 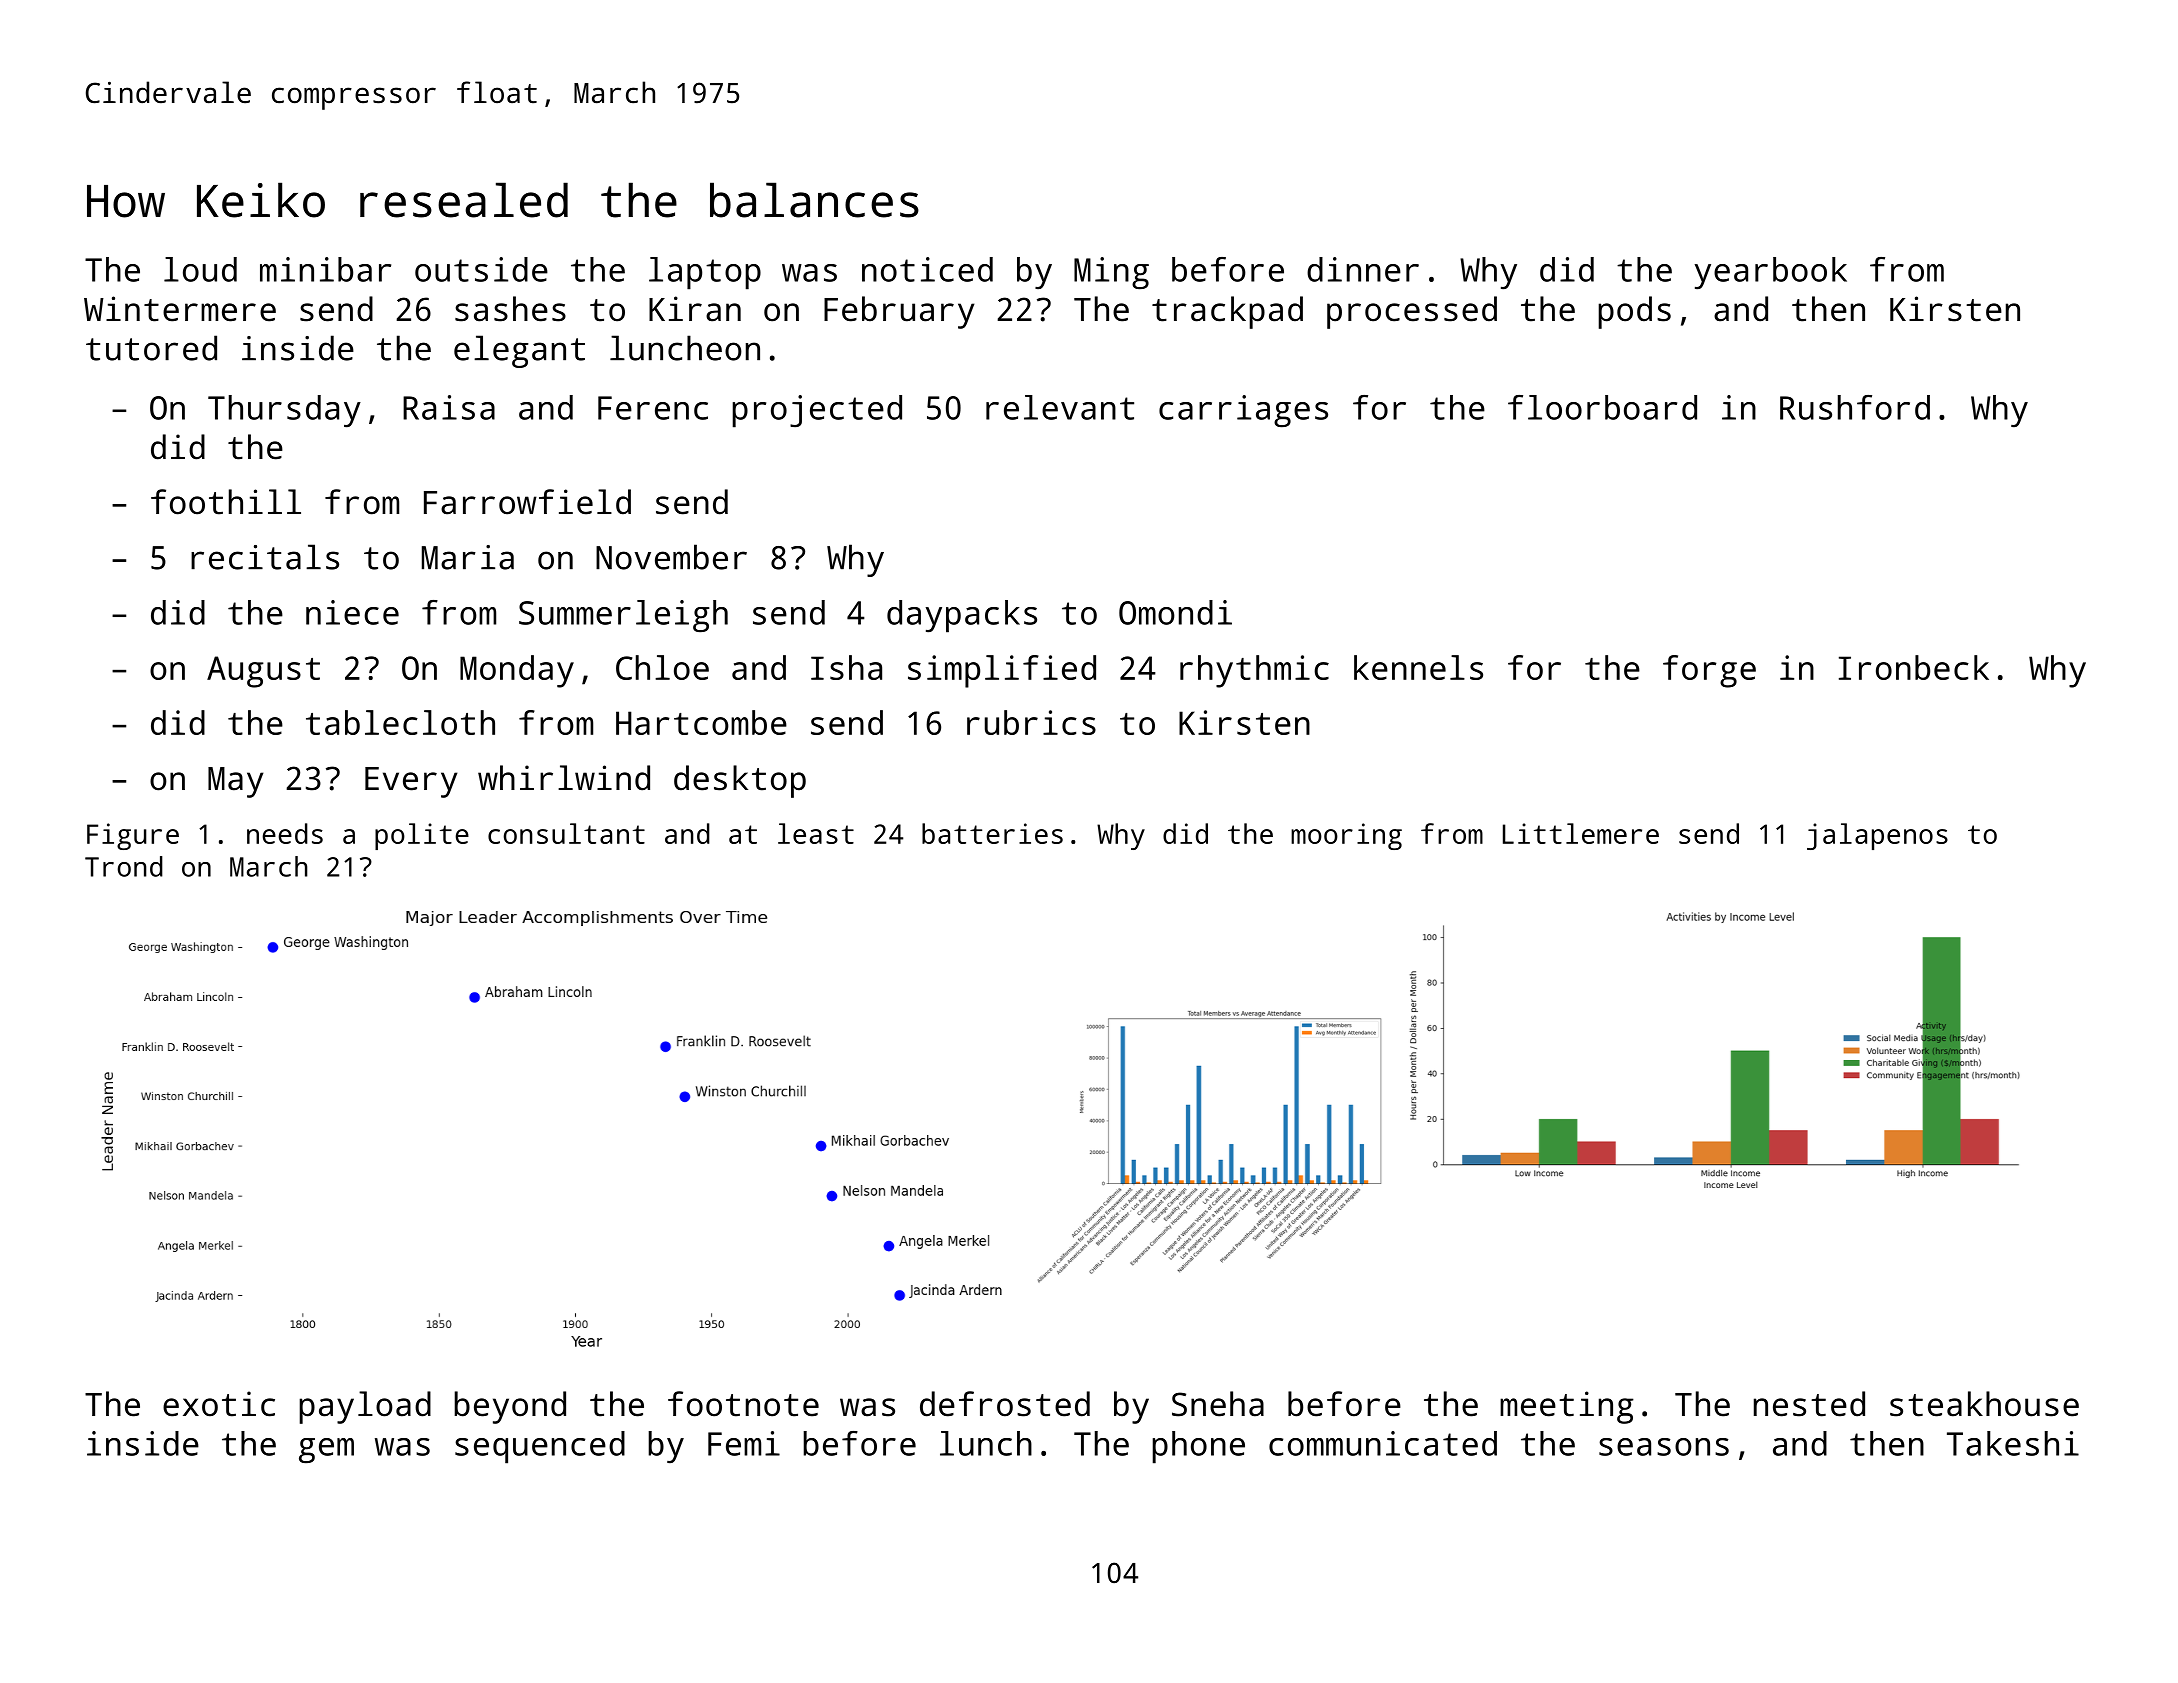 What do you see at coordinates (219, 1404) in the document?
I see `exotic` at bounding box center [219, 1404].
